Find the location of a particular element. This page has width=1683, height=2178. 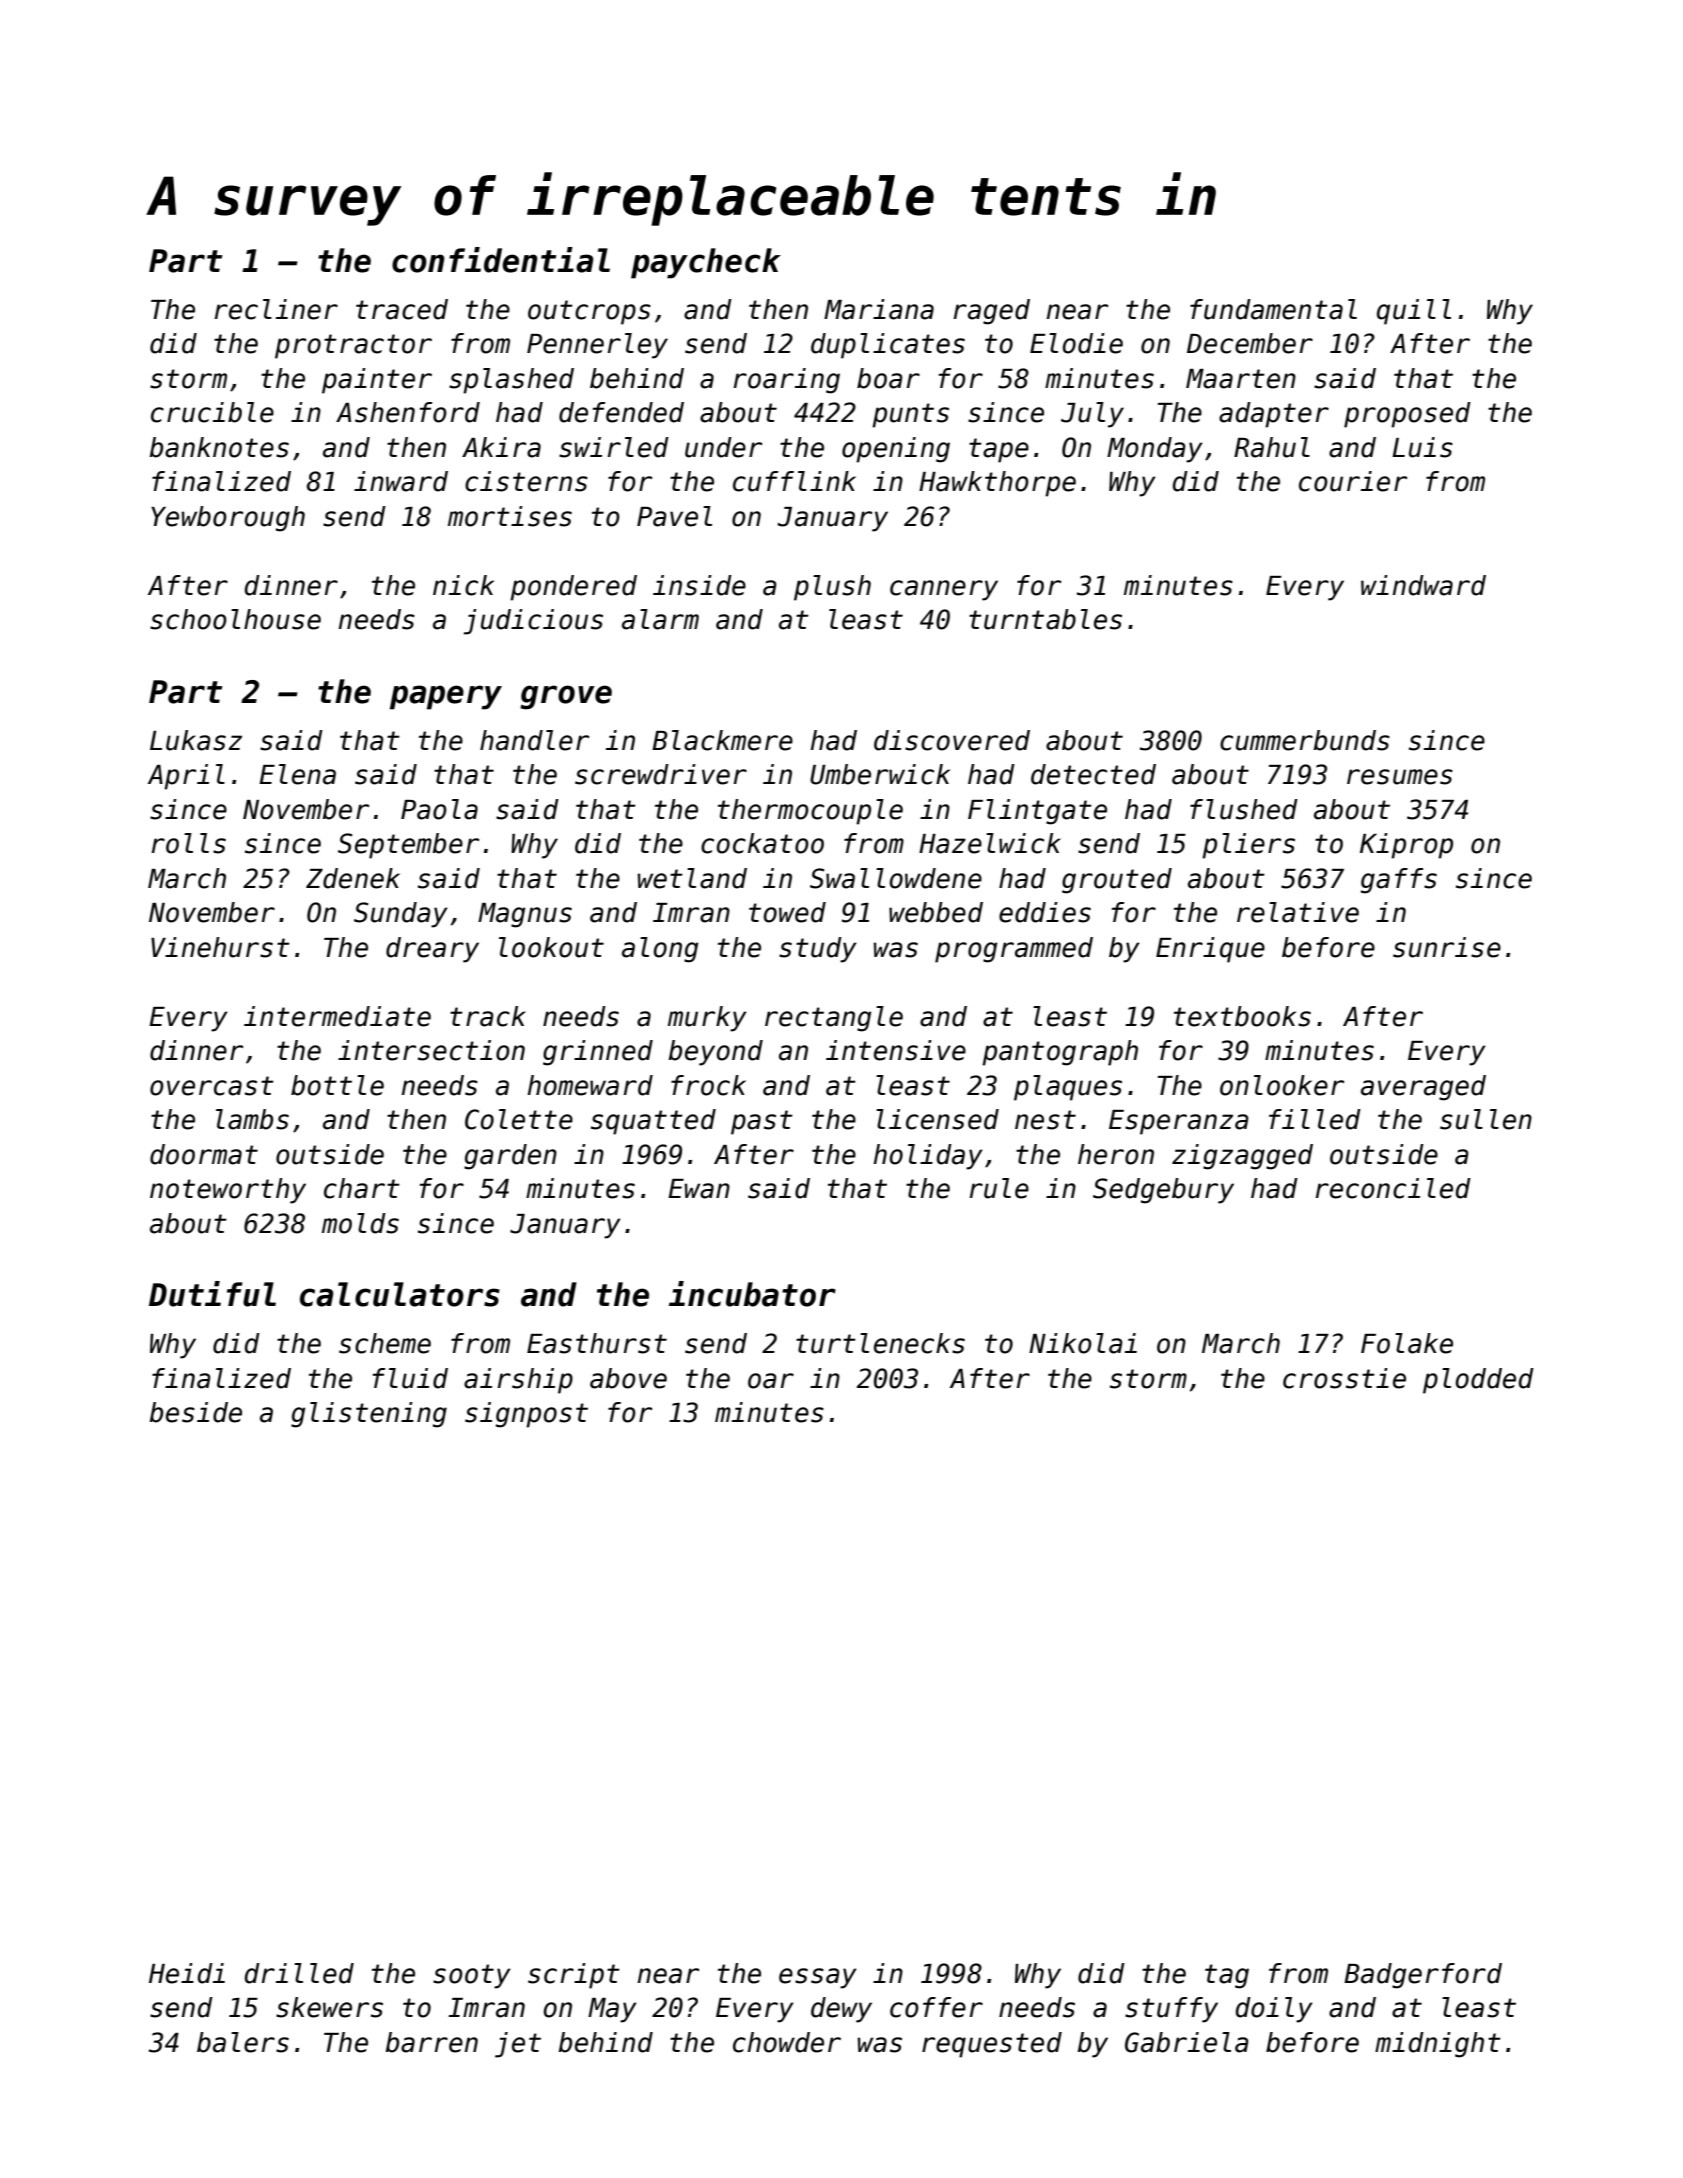

quill is located at coordinates (1414, 312).
